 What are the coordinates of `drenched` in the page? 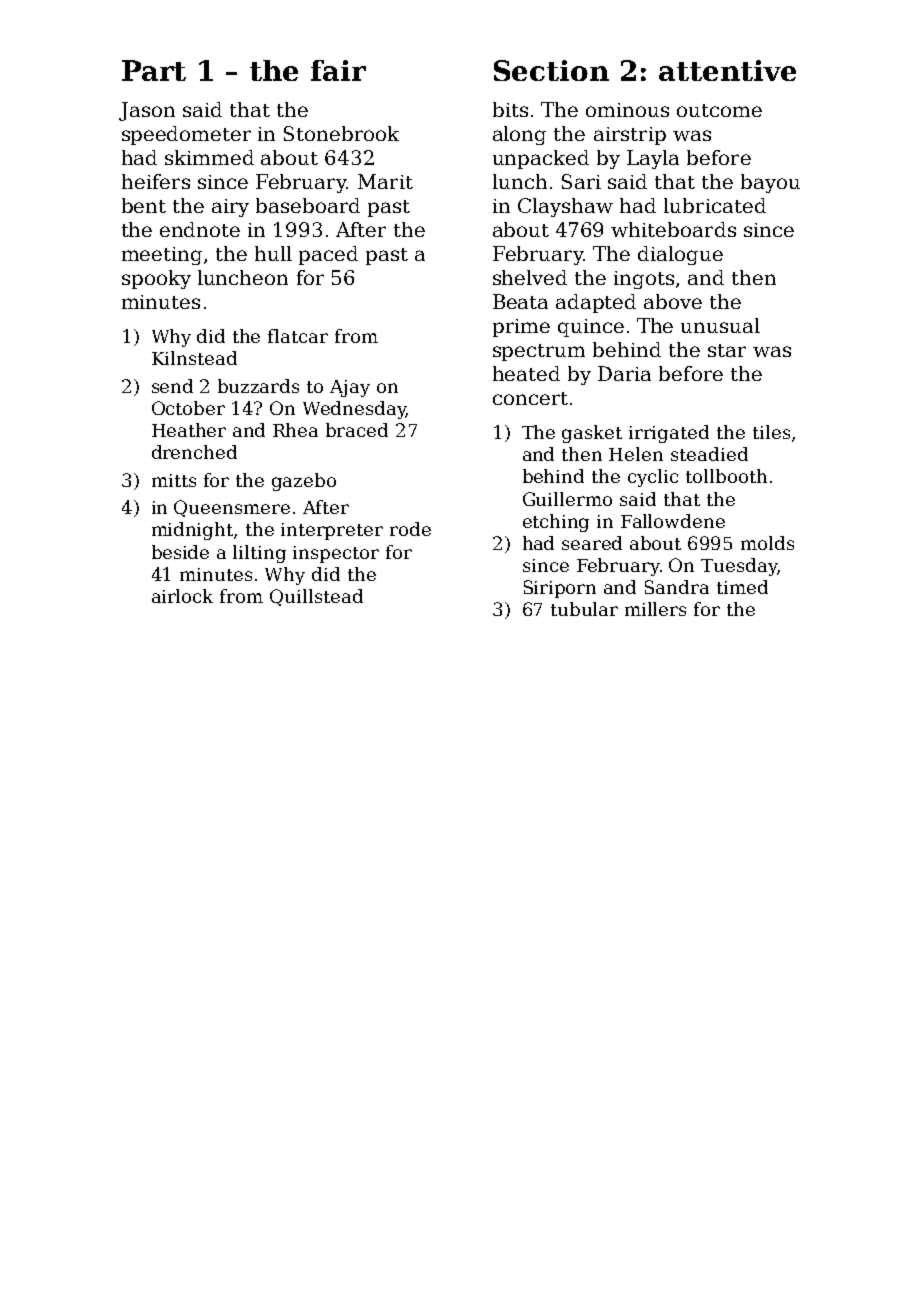 It's located at (194, 452).
